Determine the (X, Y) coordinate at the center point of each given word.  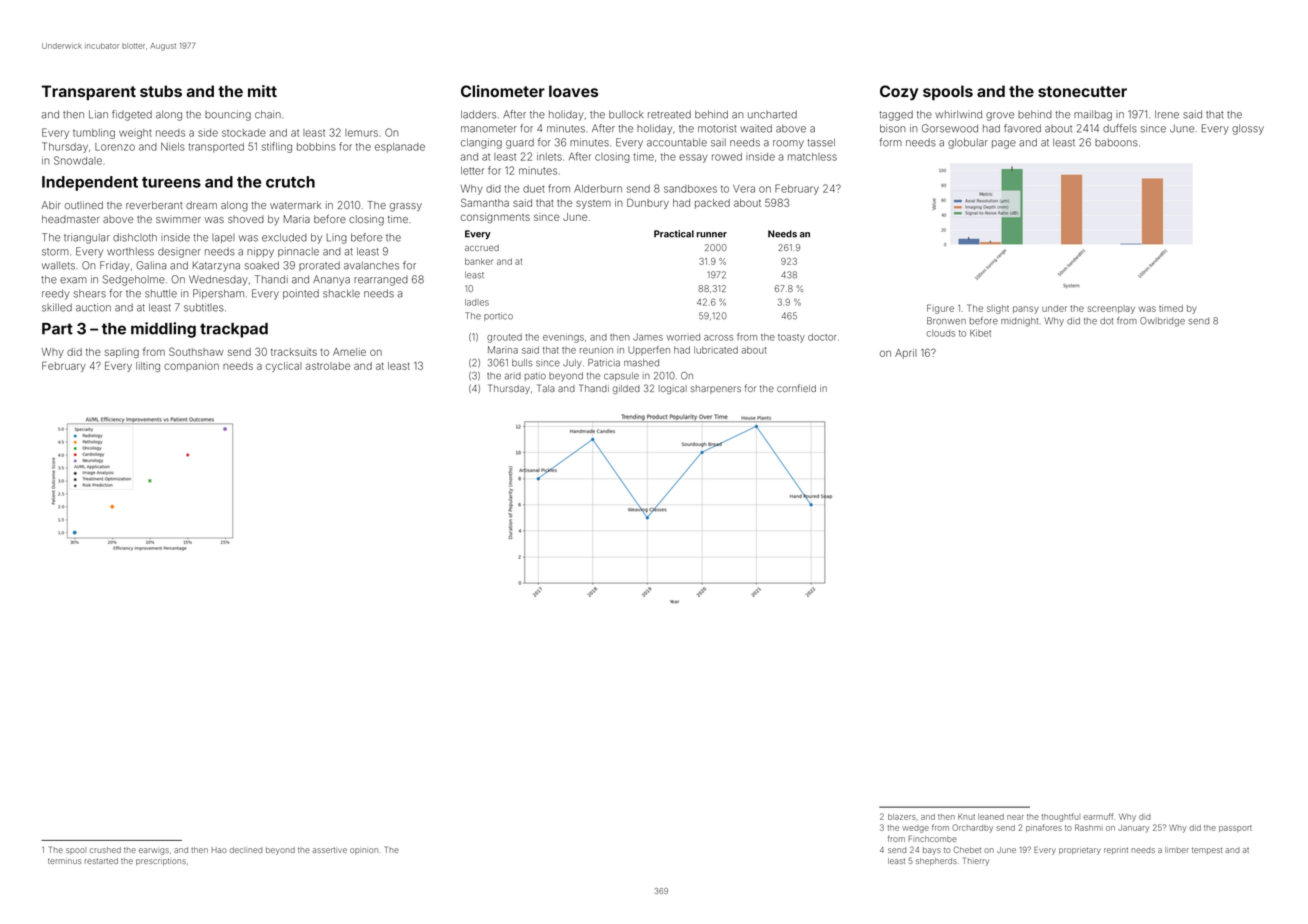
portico (498, 316)
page (1004, 144)
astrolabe (328, 366)
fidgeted (132, 115)
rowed (727, 157)
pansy (1026, 310)
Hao (219, 850)
